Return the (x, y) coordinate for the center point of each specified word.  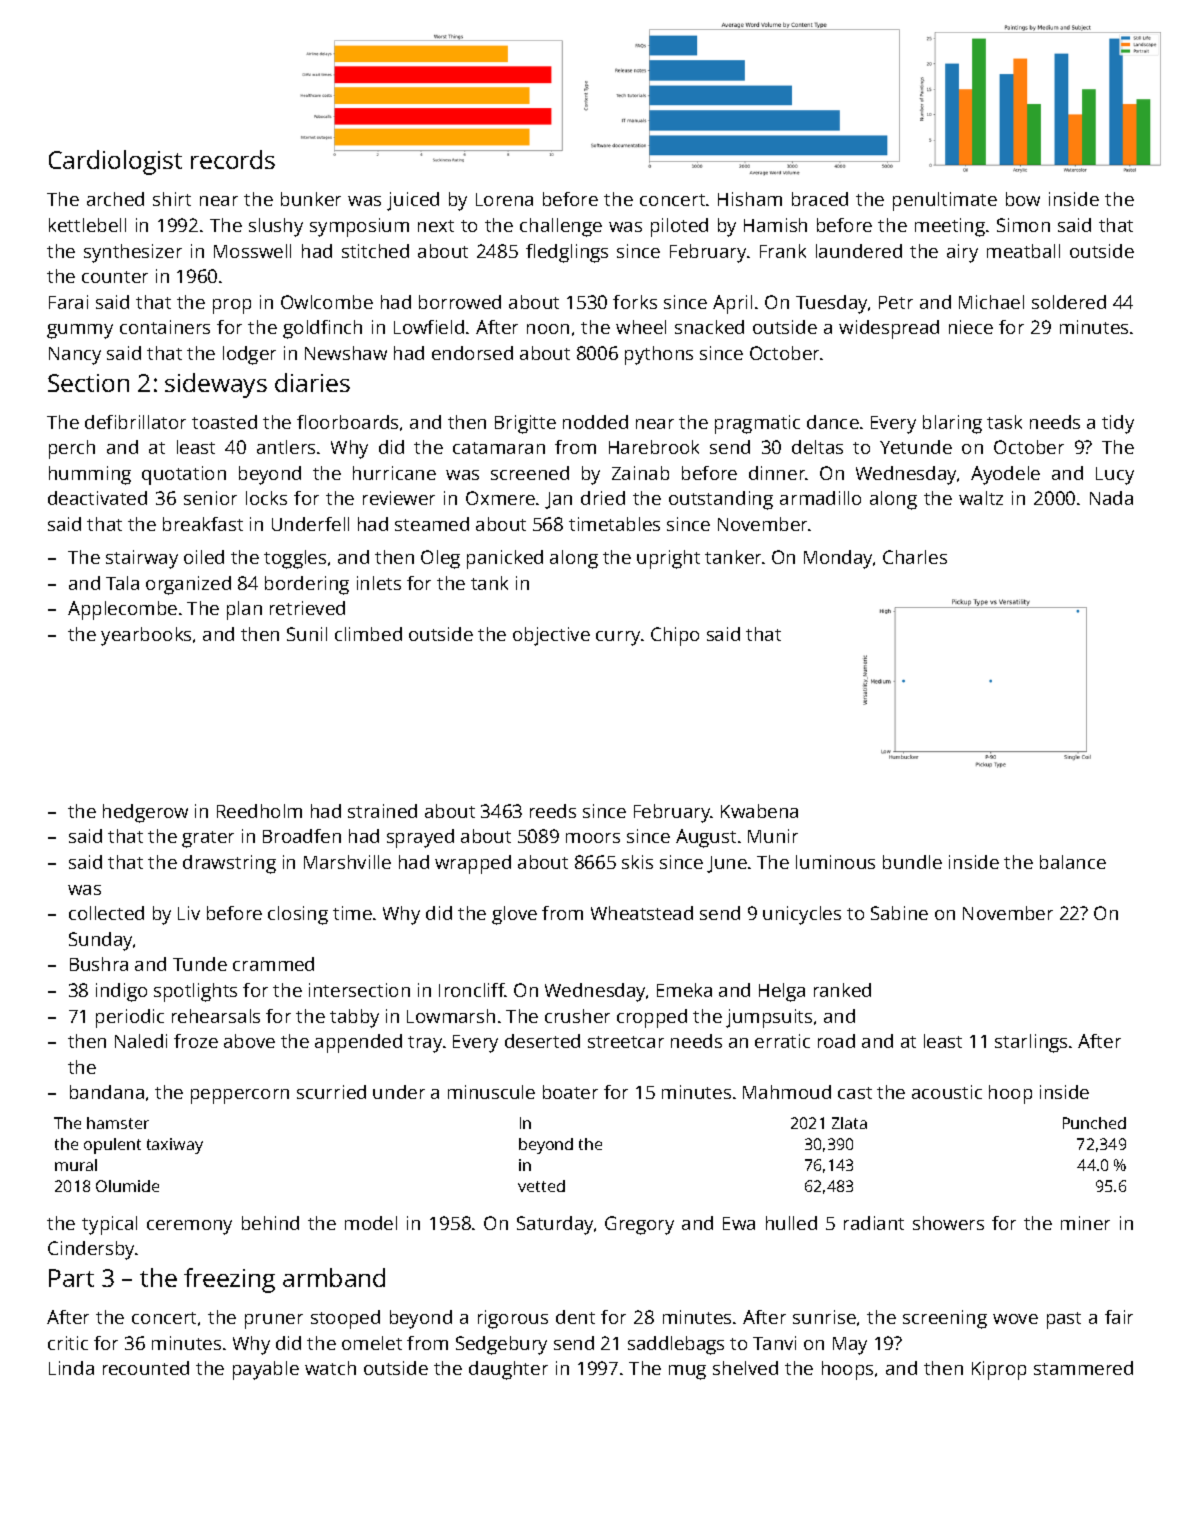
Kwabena (759, 811)
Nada (1111, 498)
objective (551, 636)
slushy (276, 227)
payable (266, 1370)
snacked (709, 327)
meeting (950, 227)
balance (1073, 862)
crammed (273, 964)
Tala (122, 583)
